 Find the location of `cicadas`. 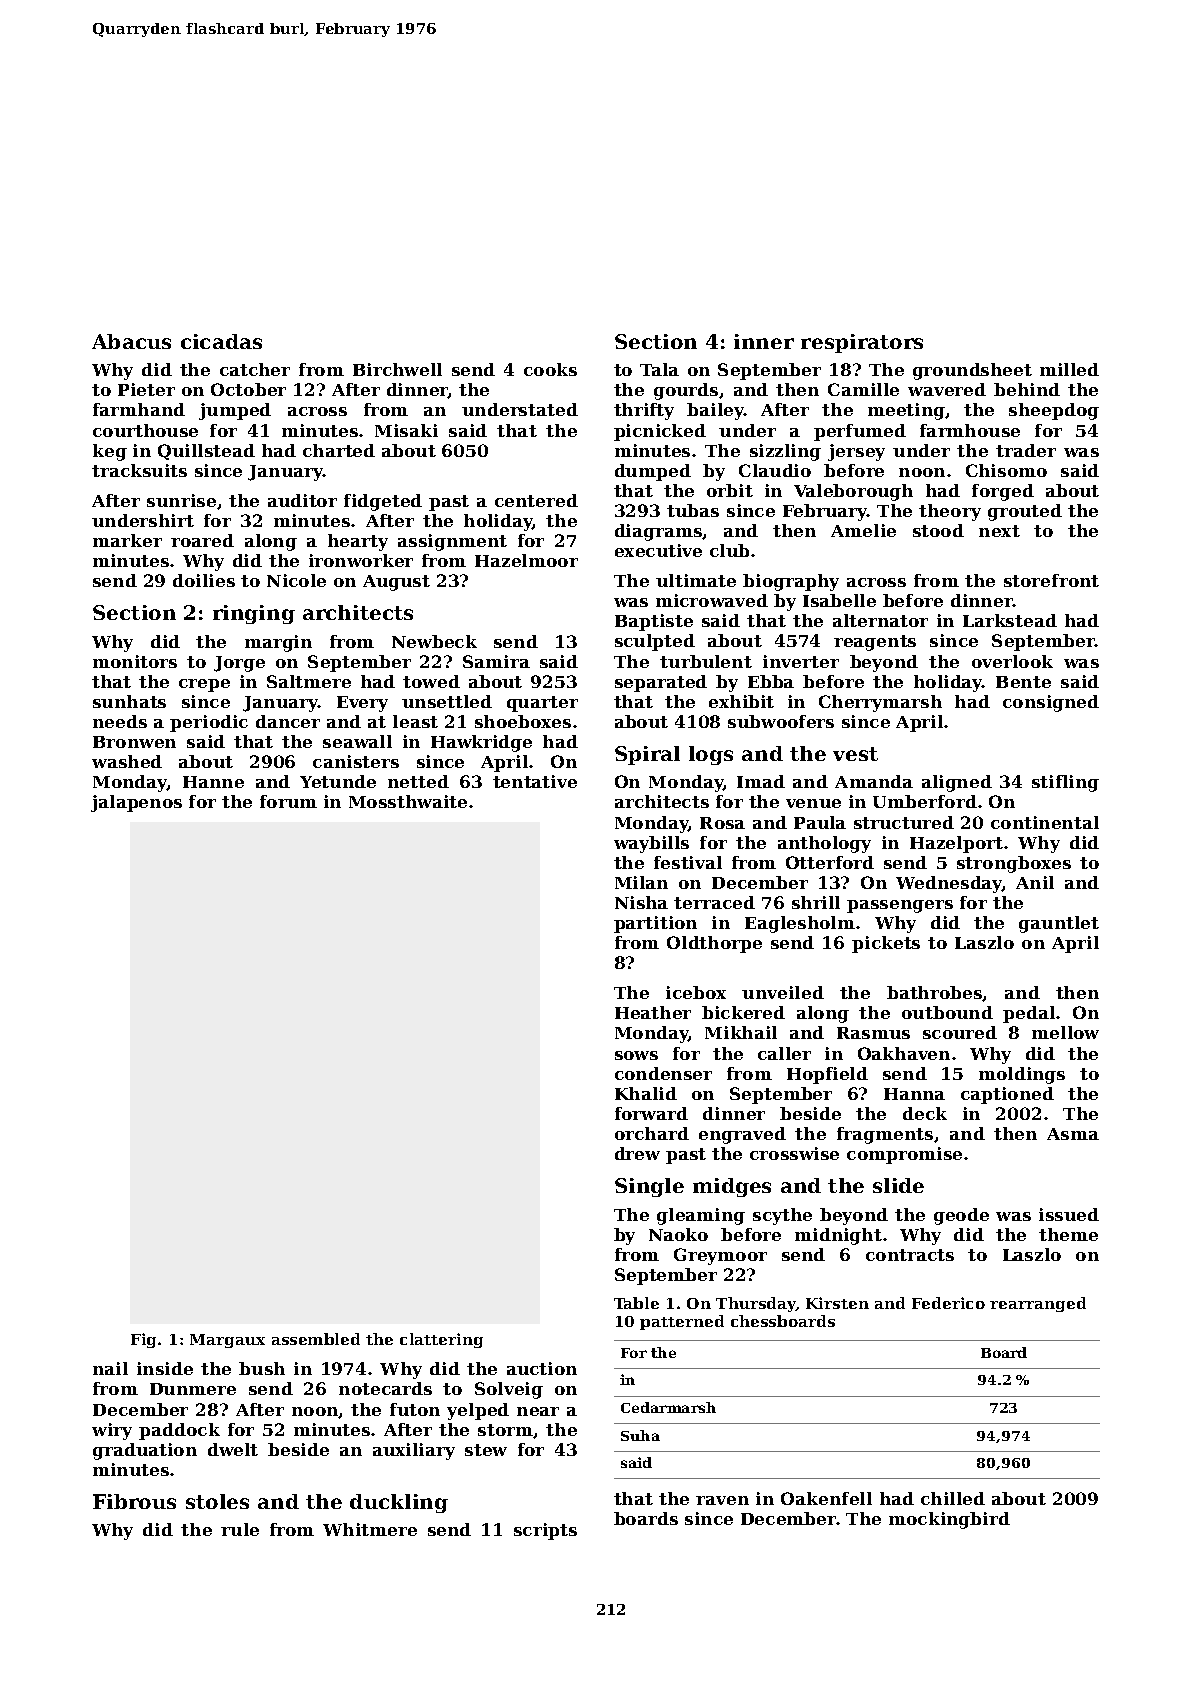

cicadas is located at coordinates (221, 341).
